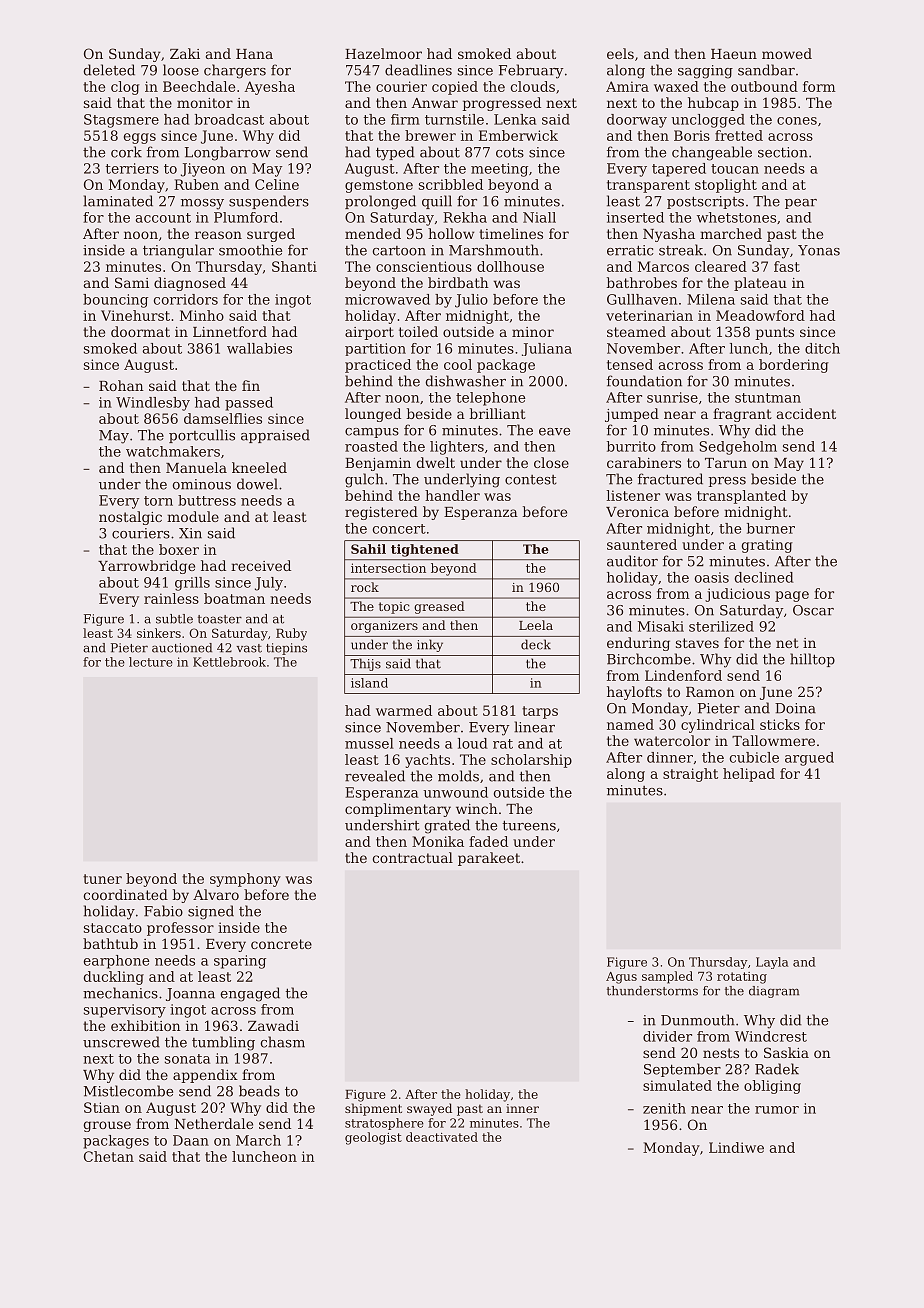  What do you see at coordinates (676, 86) in the screenshot?
I see `waxed` at bounding box center [676, 86].
